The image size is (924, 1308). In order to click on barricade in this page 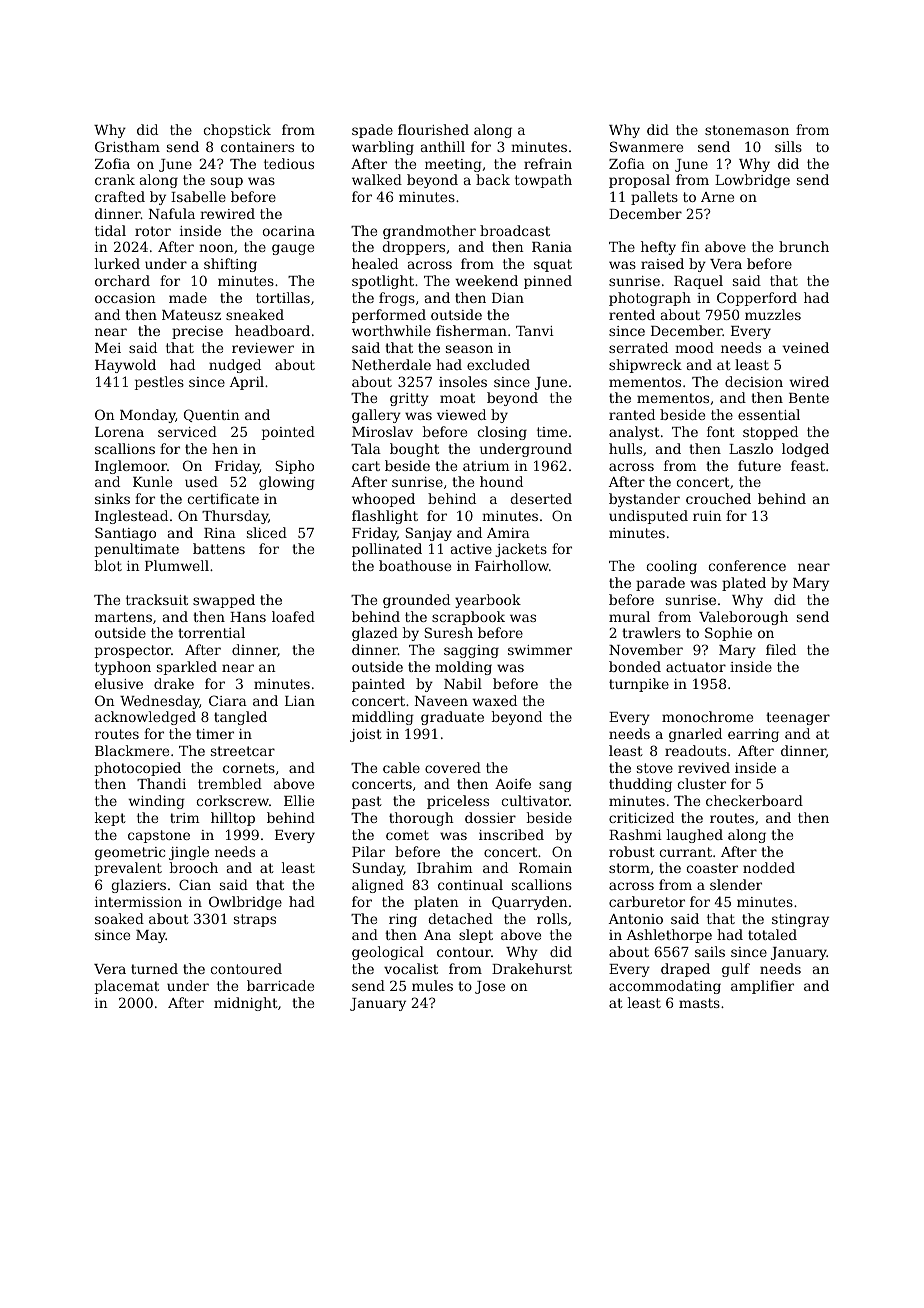, I will do `click(280, 985)`.
